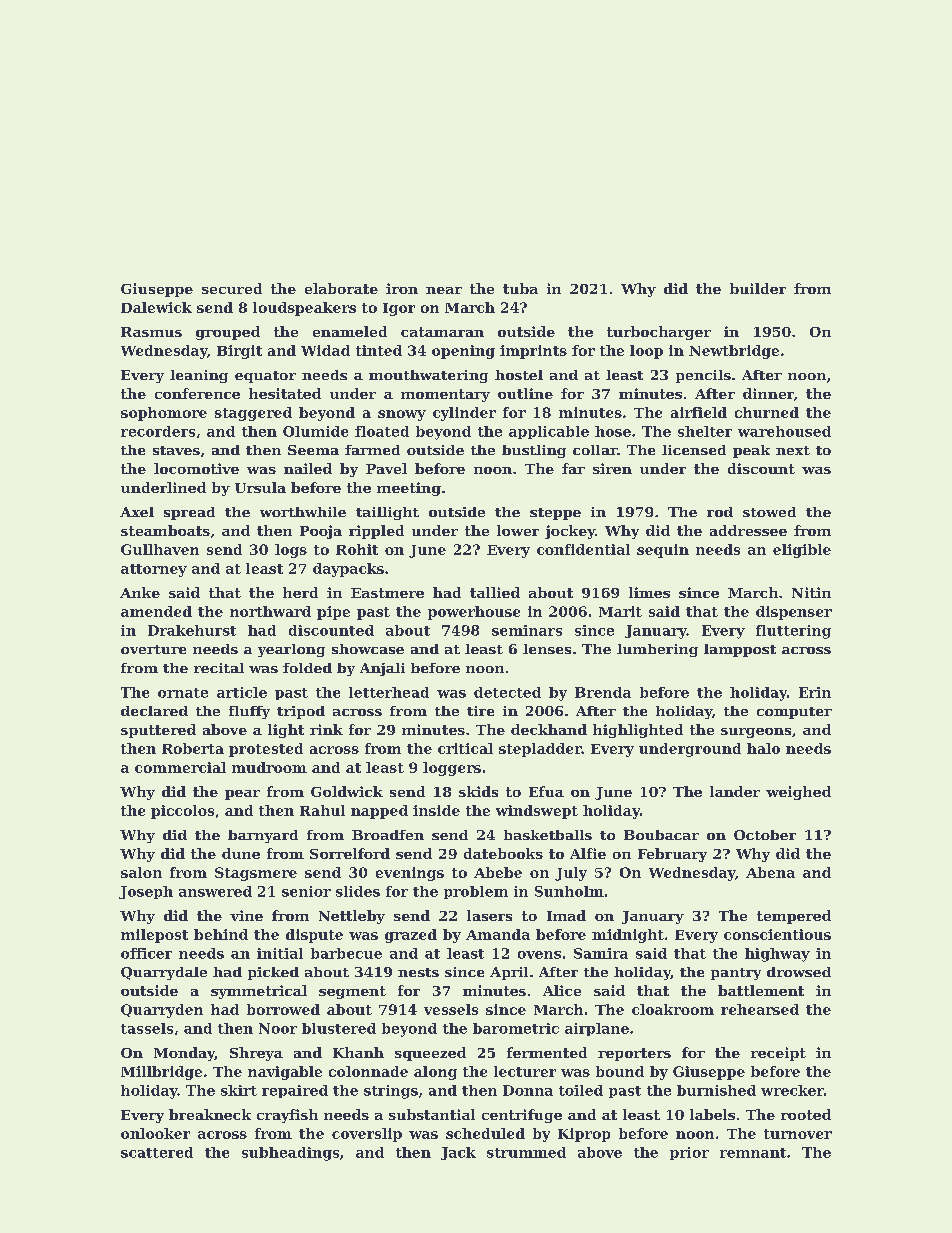 This page has width=952, height=1233. Describe the element at coordinates (464, 414) in the page. I see `cylinder` at that location.
